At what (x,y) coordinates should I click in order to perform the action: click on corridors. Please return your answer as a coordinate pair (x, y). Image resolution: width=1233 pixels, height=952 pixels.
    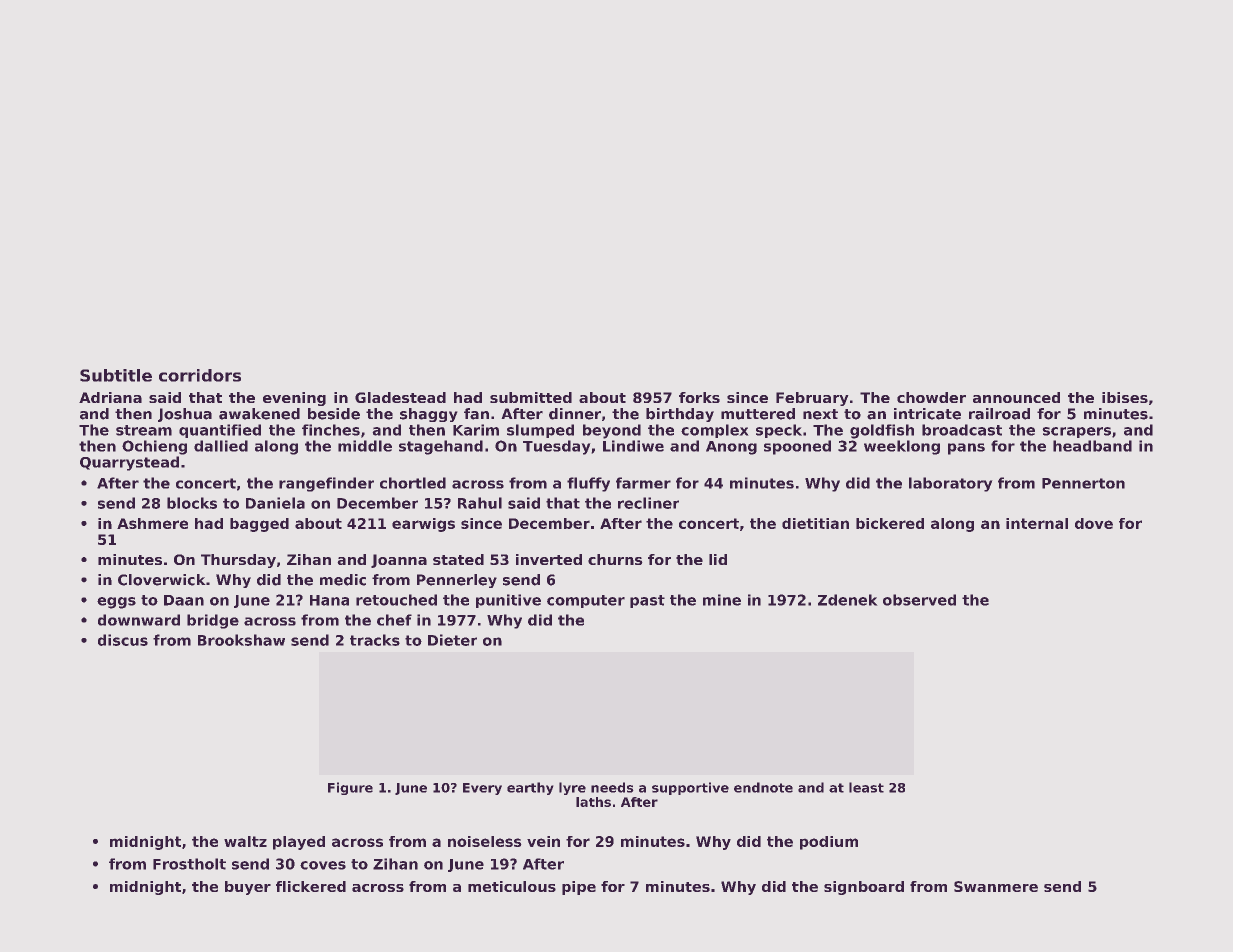
    Looking at the image, I should click on (200, 375).
